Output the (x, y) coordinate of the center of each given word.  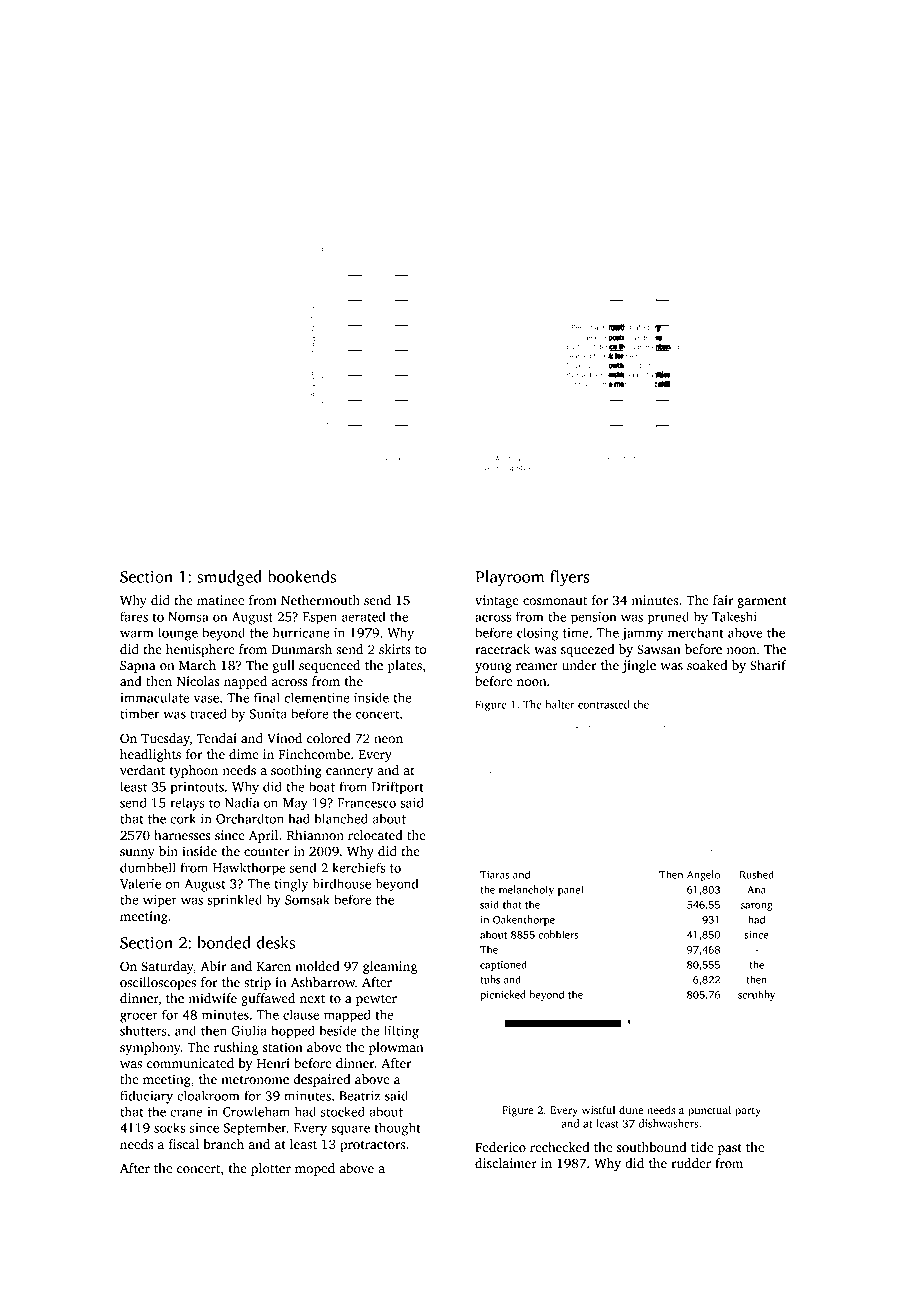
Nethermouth (320, 600)
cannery (349, 773)
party (748, 1112)
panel (571, 890)
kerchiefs (358, 867)
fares (134, 616)
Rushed (756, 874)
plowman (396, 1048)
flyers (569, 578)
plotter (271, 1169)
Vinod (284, 738)
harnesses (182, 835)
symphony (150, 1048)
